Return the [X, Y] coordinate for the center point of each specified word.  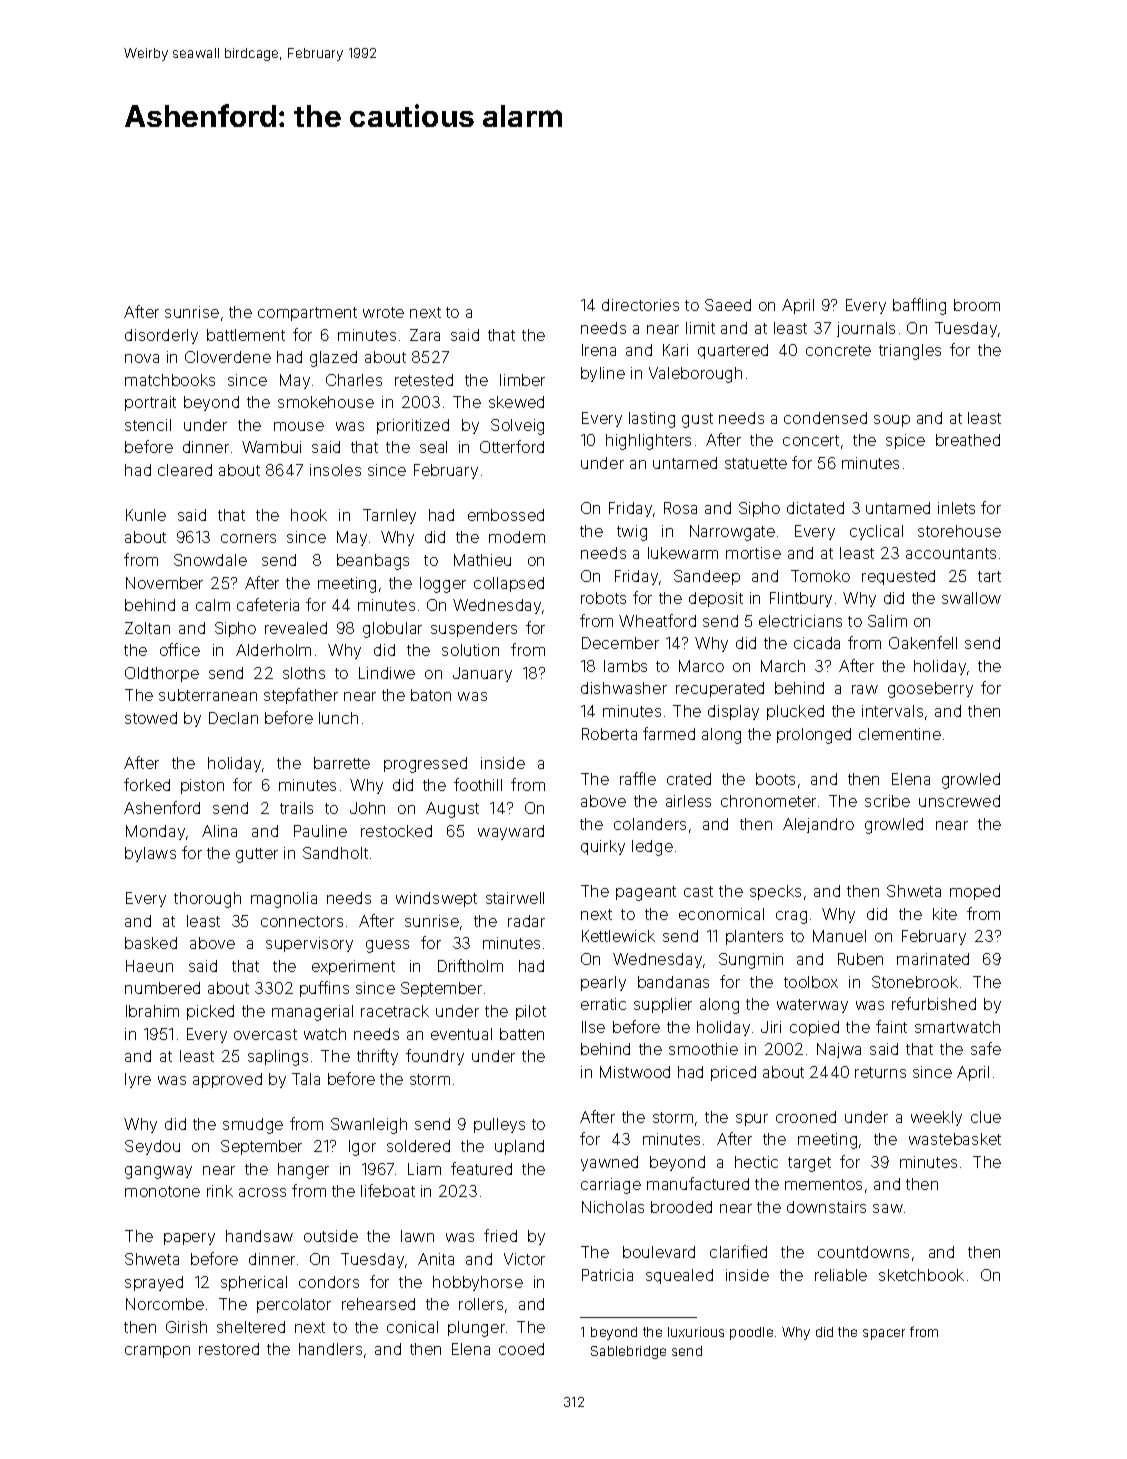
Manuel [839, 936]
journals [866, 329]
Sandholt [335, 853]
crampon [157, 1352]
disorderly [161, 336]
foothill [478, 784]
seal [433, 447]
